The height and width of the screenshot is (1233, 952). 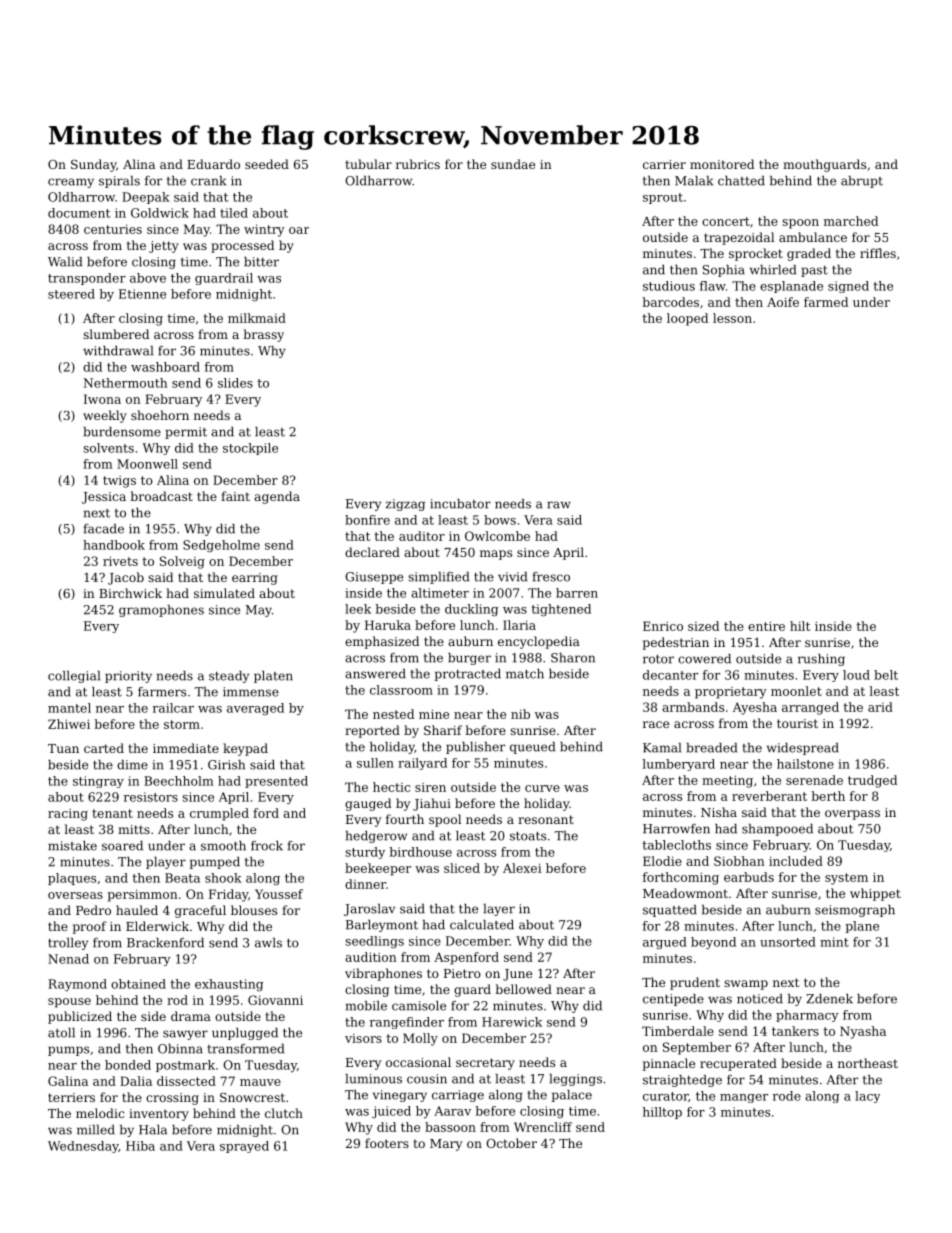 I want to click on presented, so click(x=276, y=782).
